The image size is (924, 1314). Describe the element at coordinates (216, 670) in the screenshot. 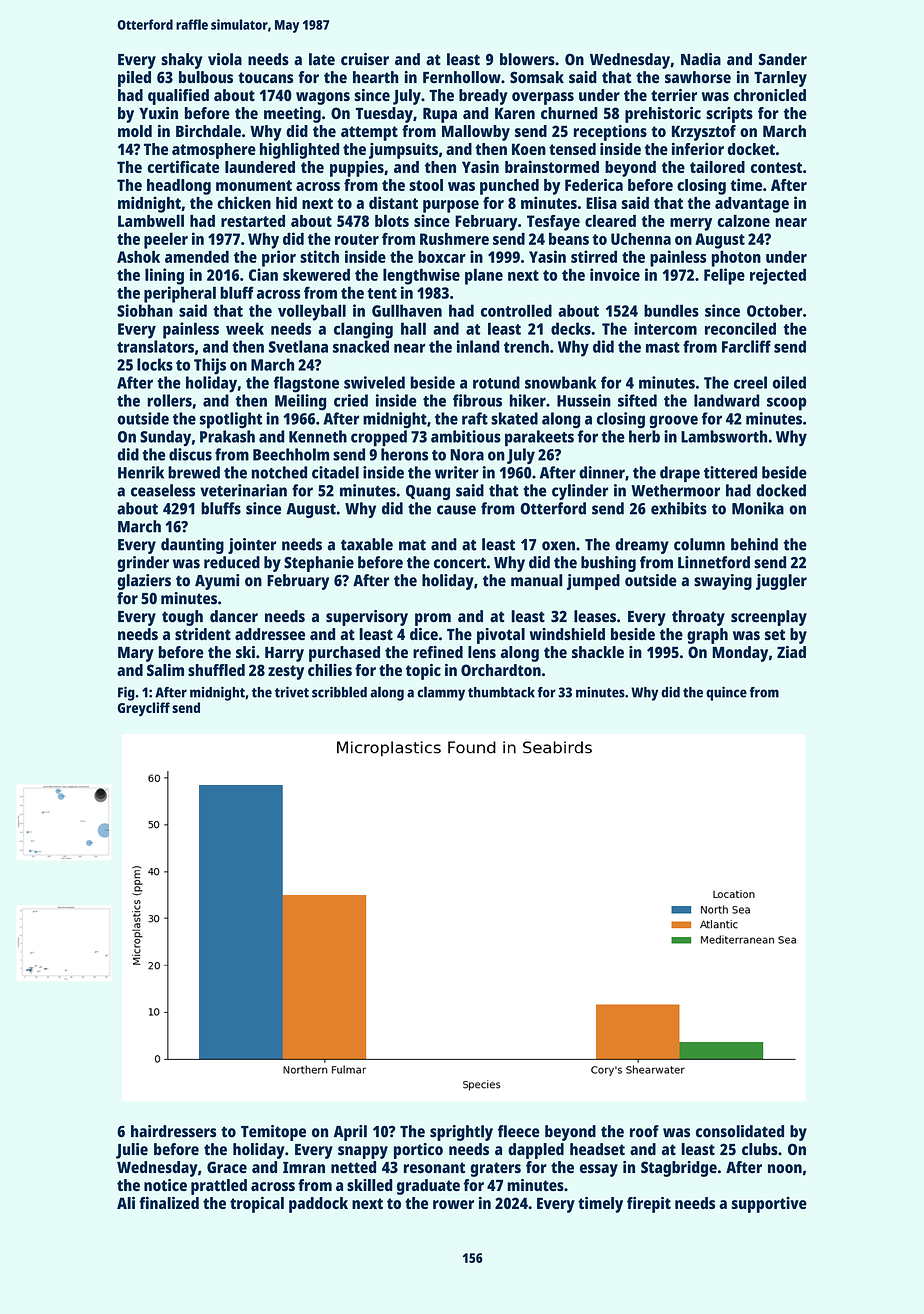

I see `shuffled` at that location.
